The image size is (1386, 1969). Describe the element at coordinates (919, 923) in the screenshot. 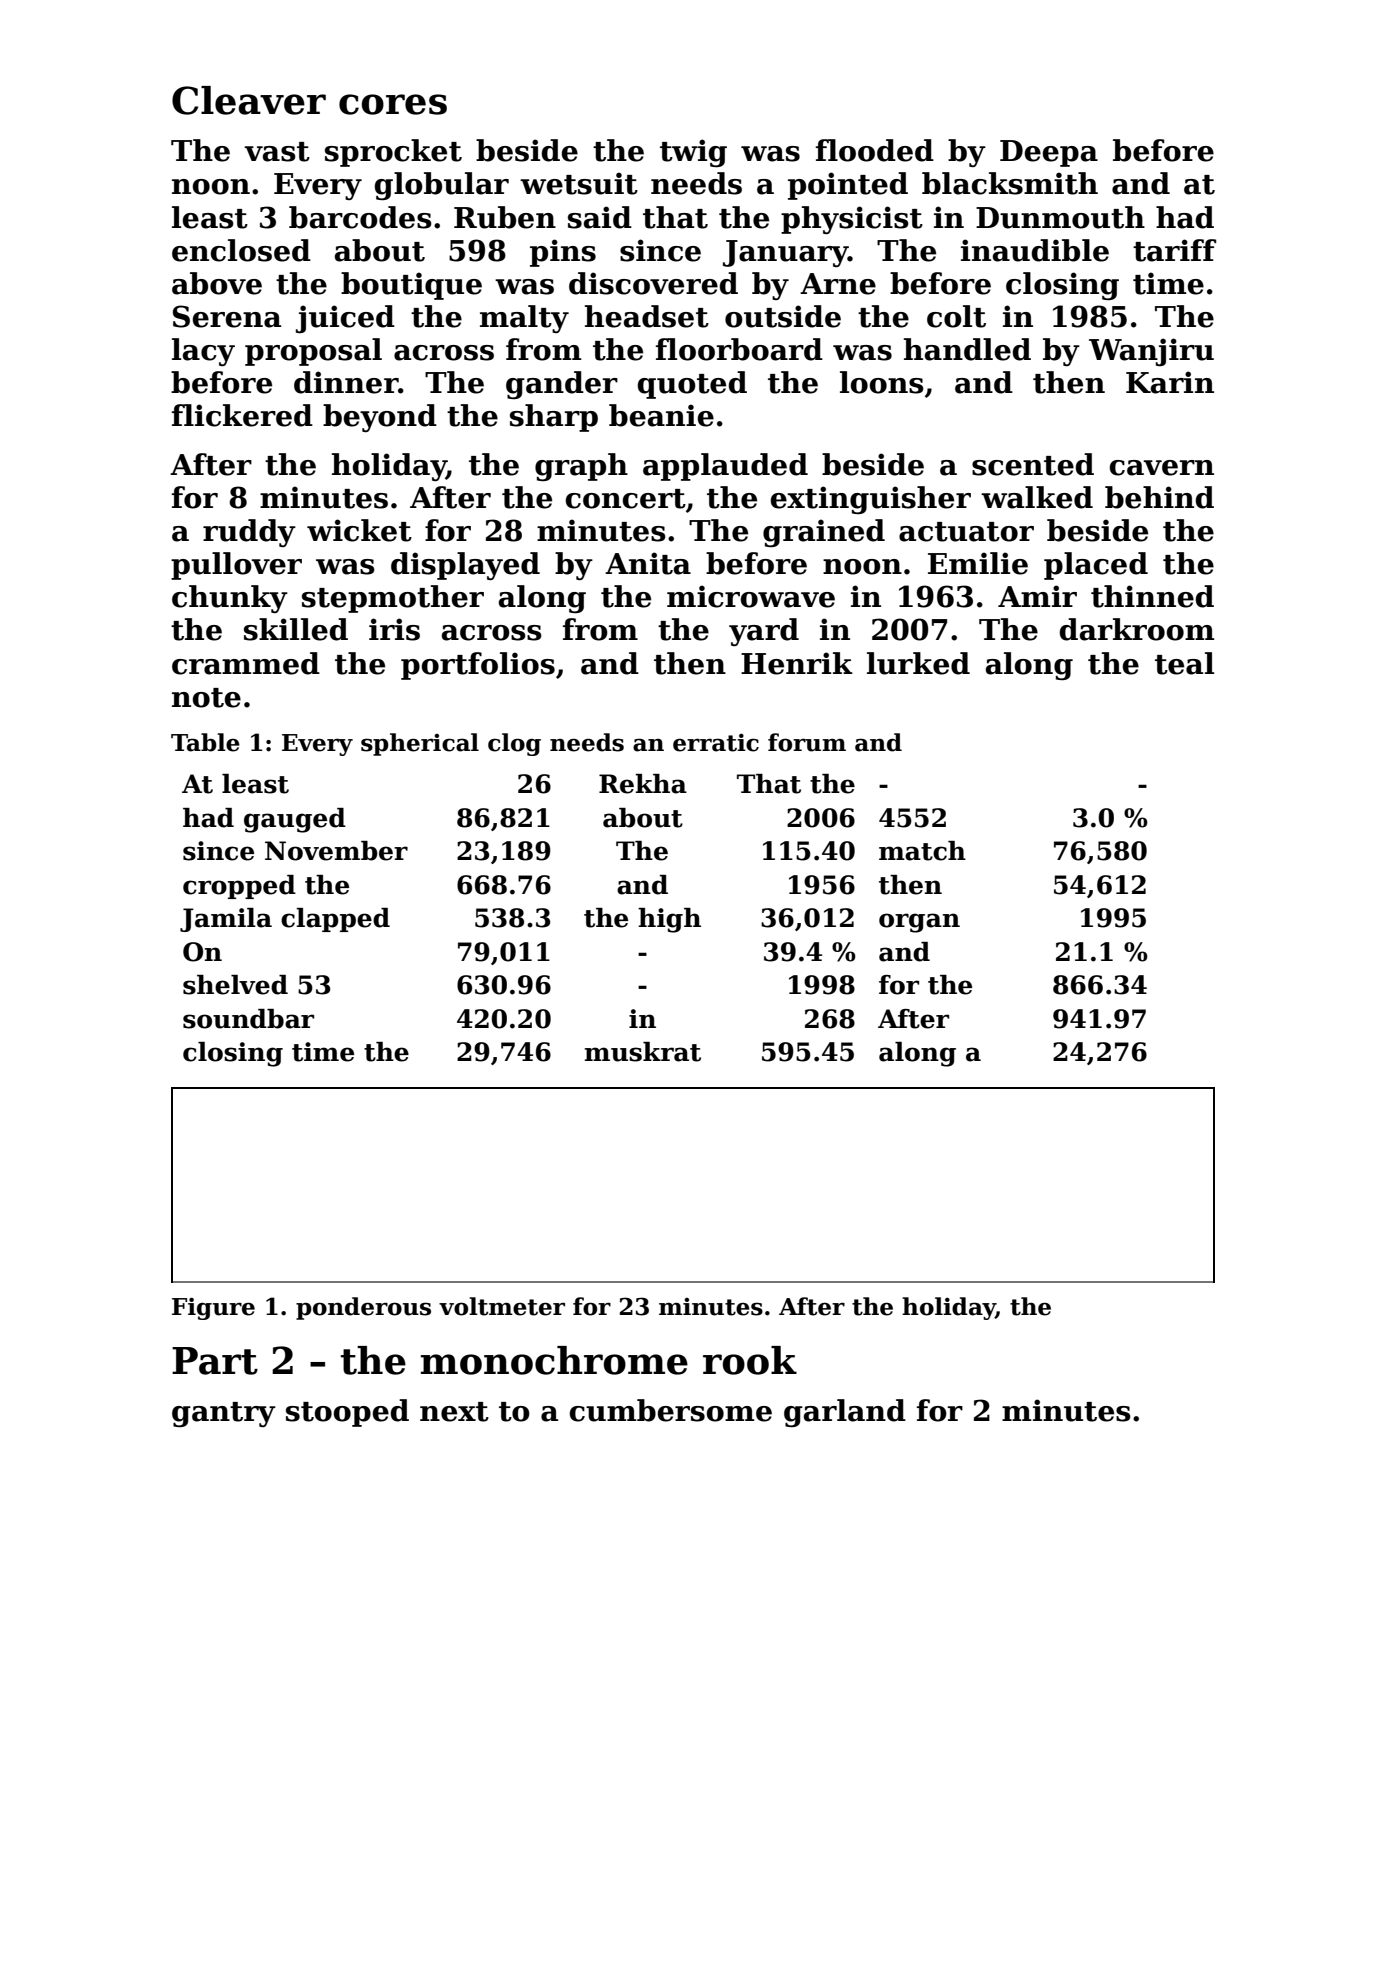

I see `organ` at that location.
